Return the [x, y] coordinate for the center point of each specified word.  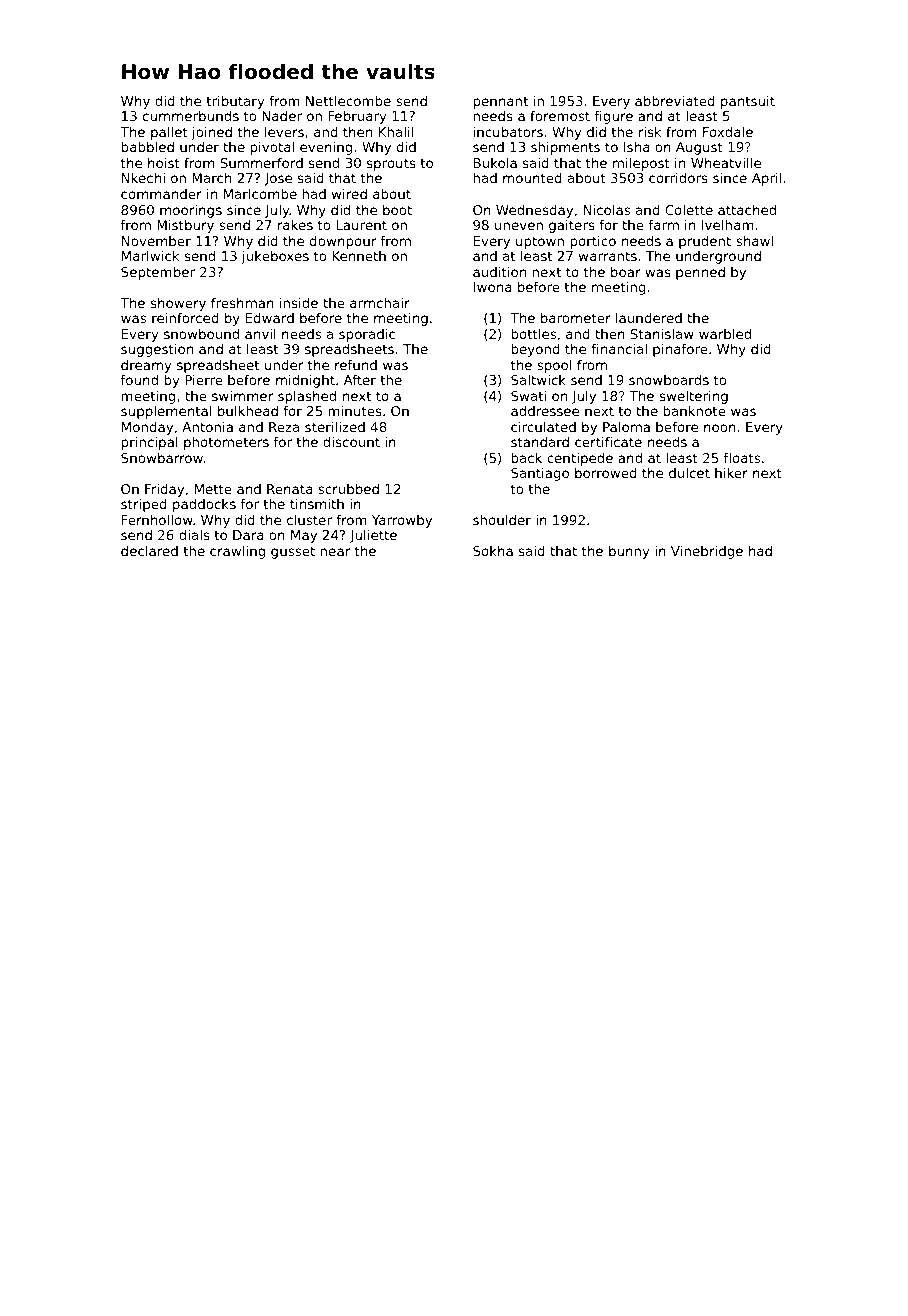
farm [664, 225]
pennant [500, 102]
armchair [380, 303]
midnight [305, 381]
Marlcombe [260, 194]
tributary [235, 102]
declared [149, 551]
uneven [519, 226]
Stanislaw [662, 334]
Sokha [493, 551]
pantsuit [748, 102]
